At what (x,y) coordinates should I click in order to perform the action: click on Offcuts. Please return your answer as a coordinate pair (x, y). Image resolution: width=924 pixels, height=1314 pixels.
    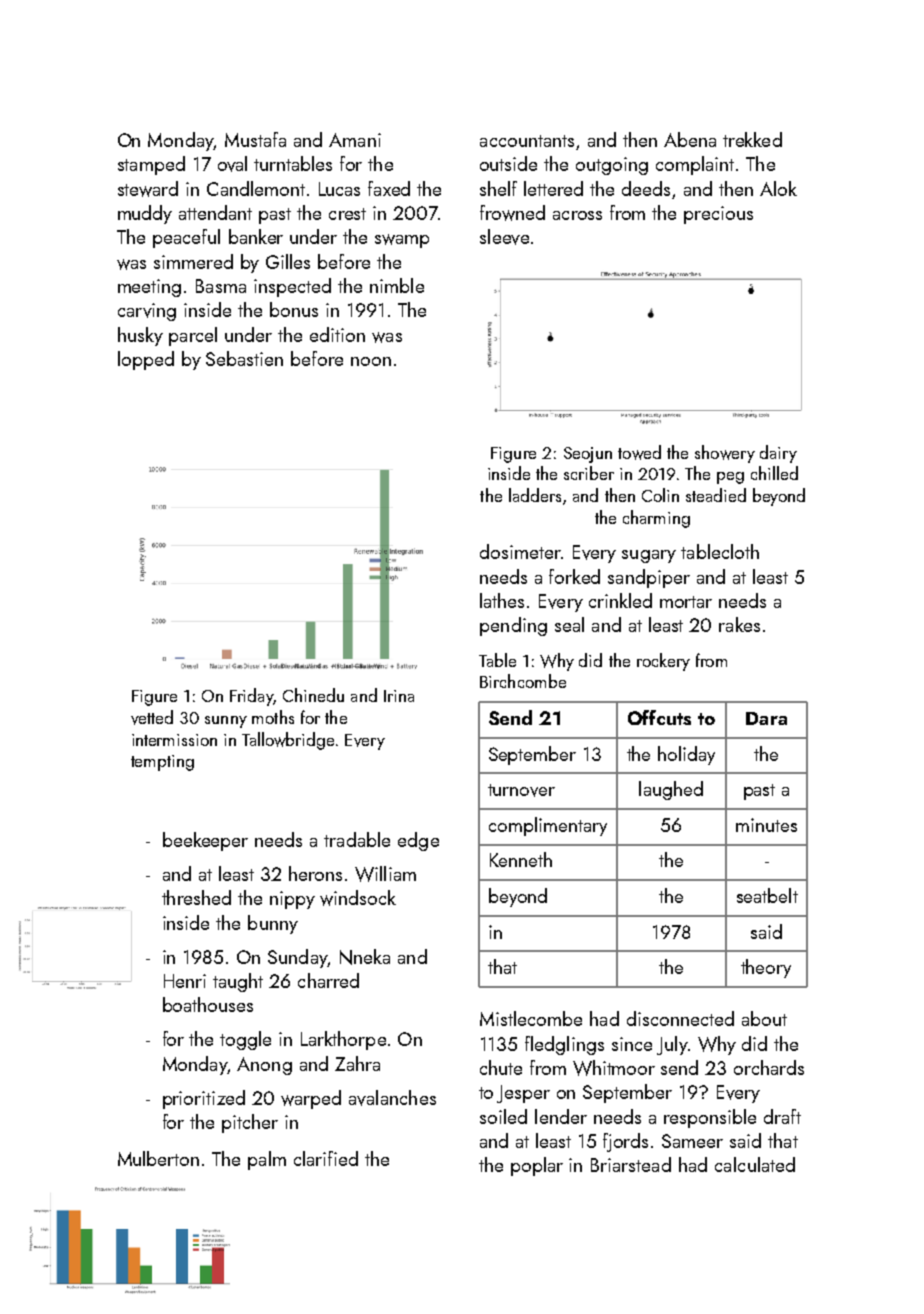
    Looking at the image, I should click on (659, 717).
